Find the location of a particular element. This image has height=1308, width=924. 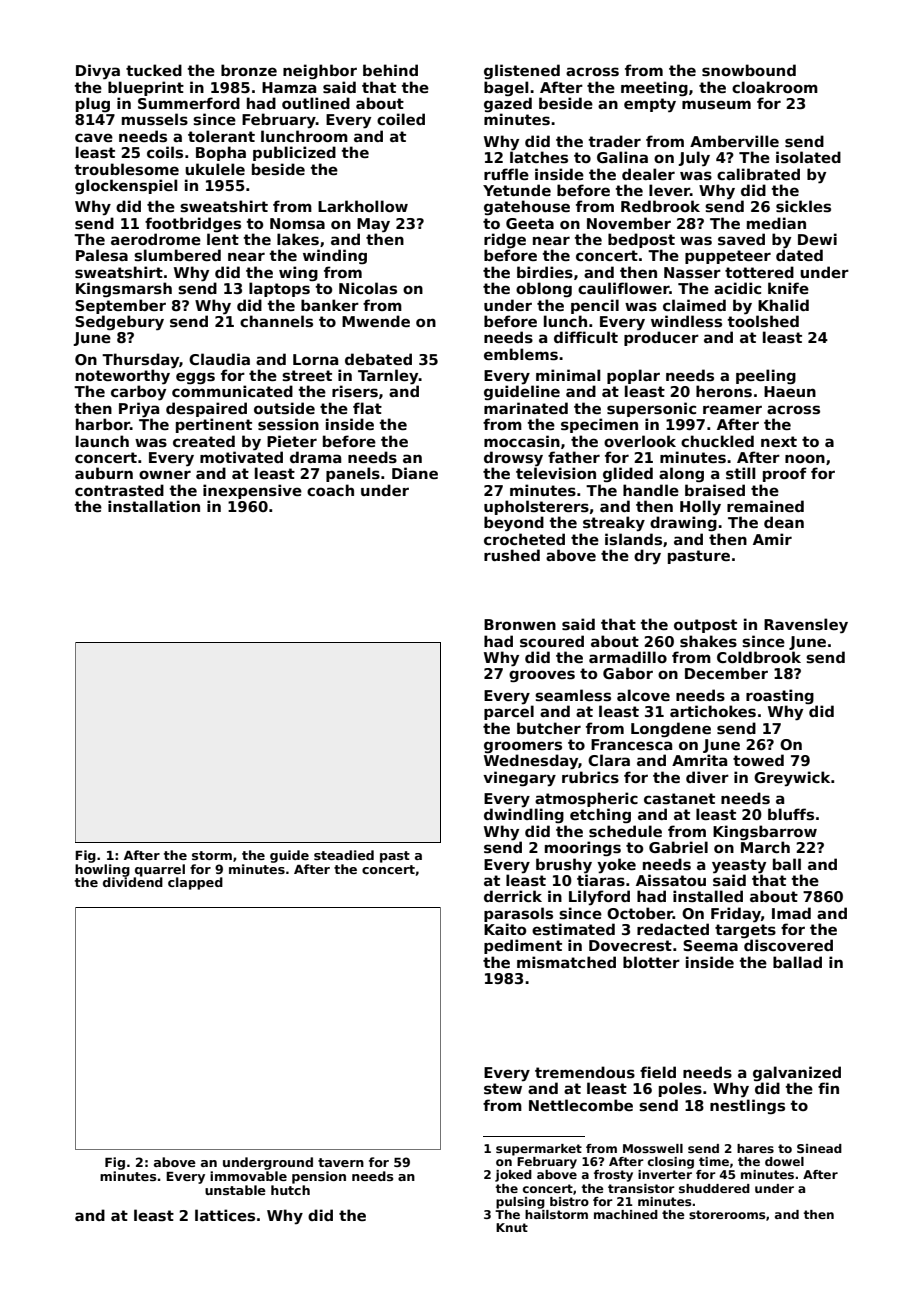

glistened is located at coordinates (522, 71).
